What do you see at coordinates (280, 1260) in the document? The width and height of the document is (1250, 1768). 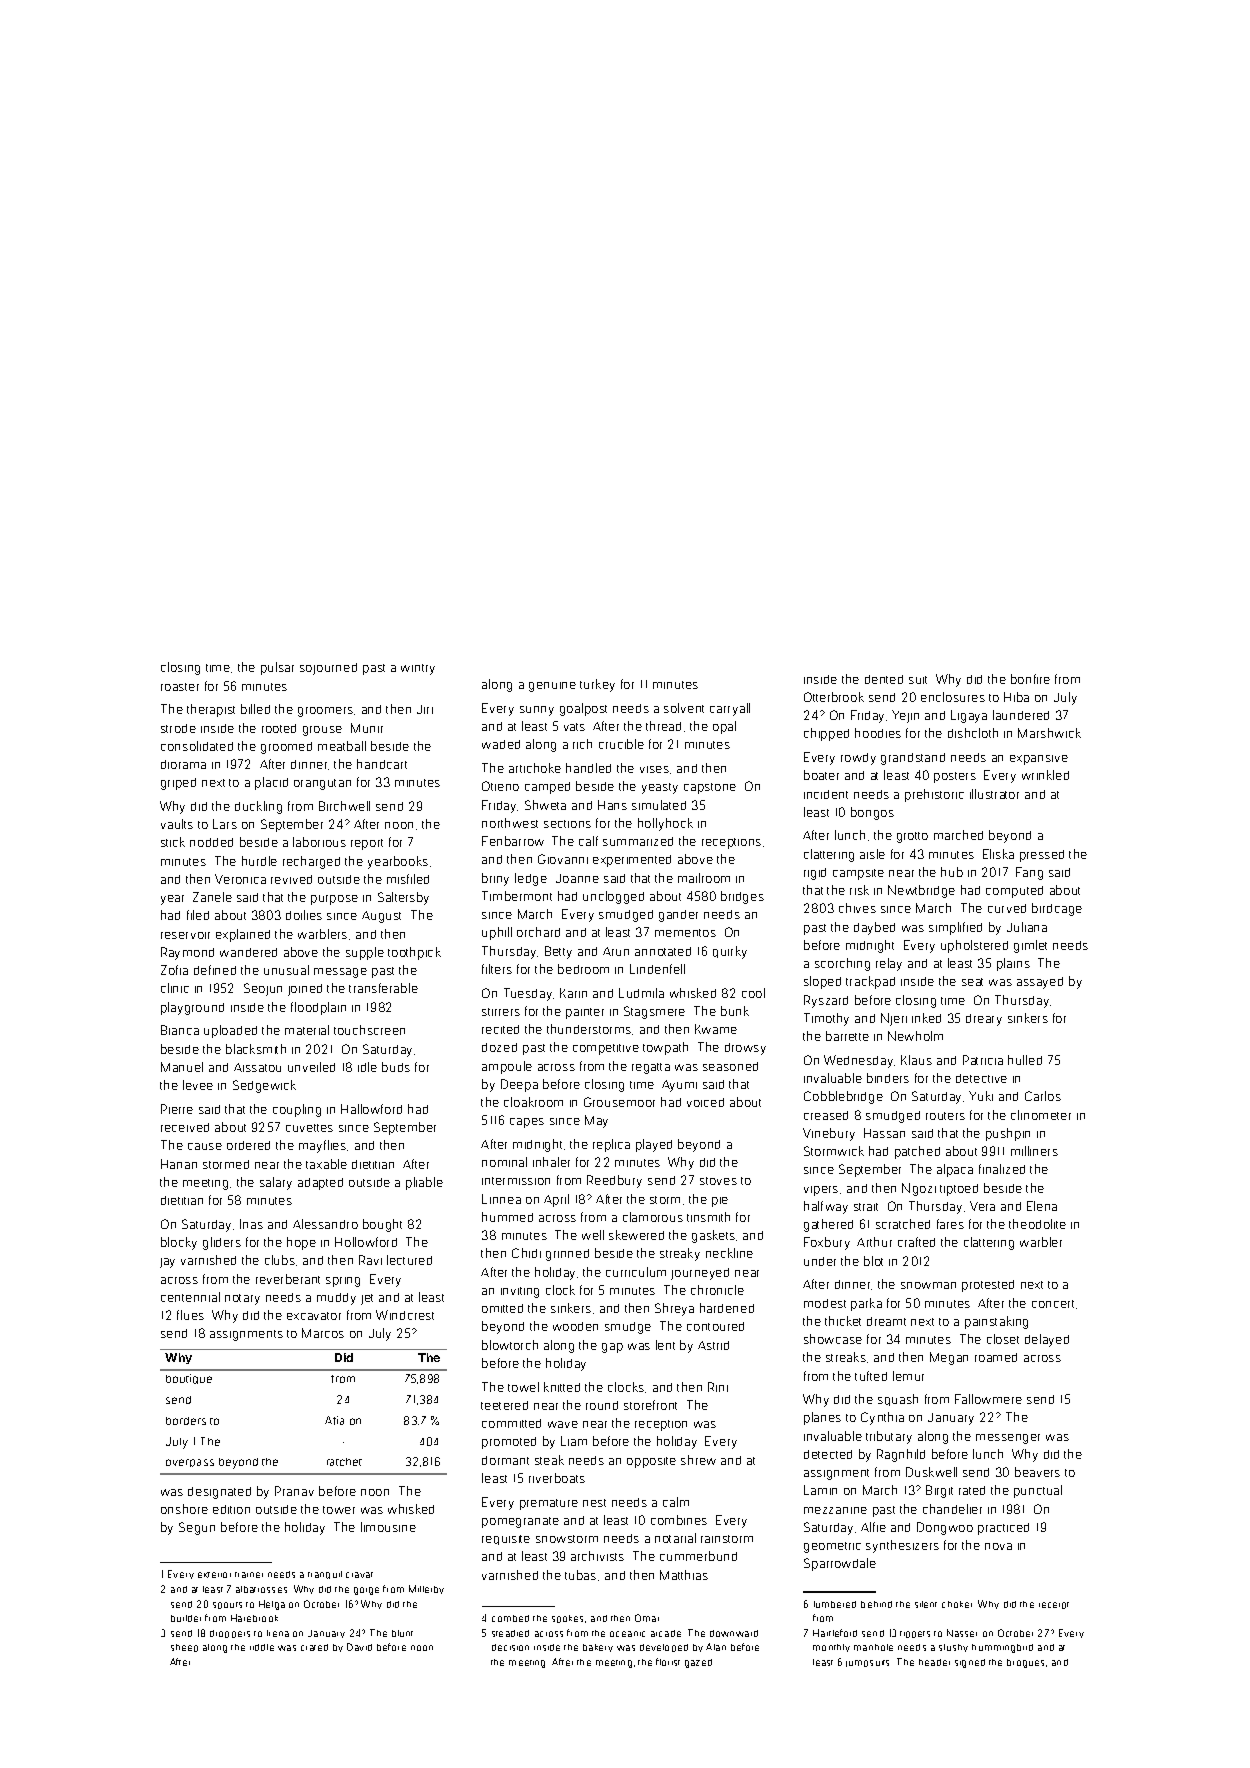 I see `clubs` at bounding box center [280, 1260].
